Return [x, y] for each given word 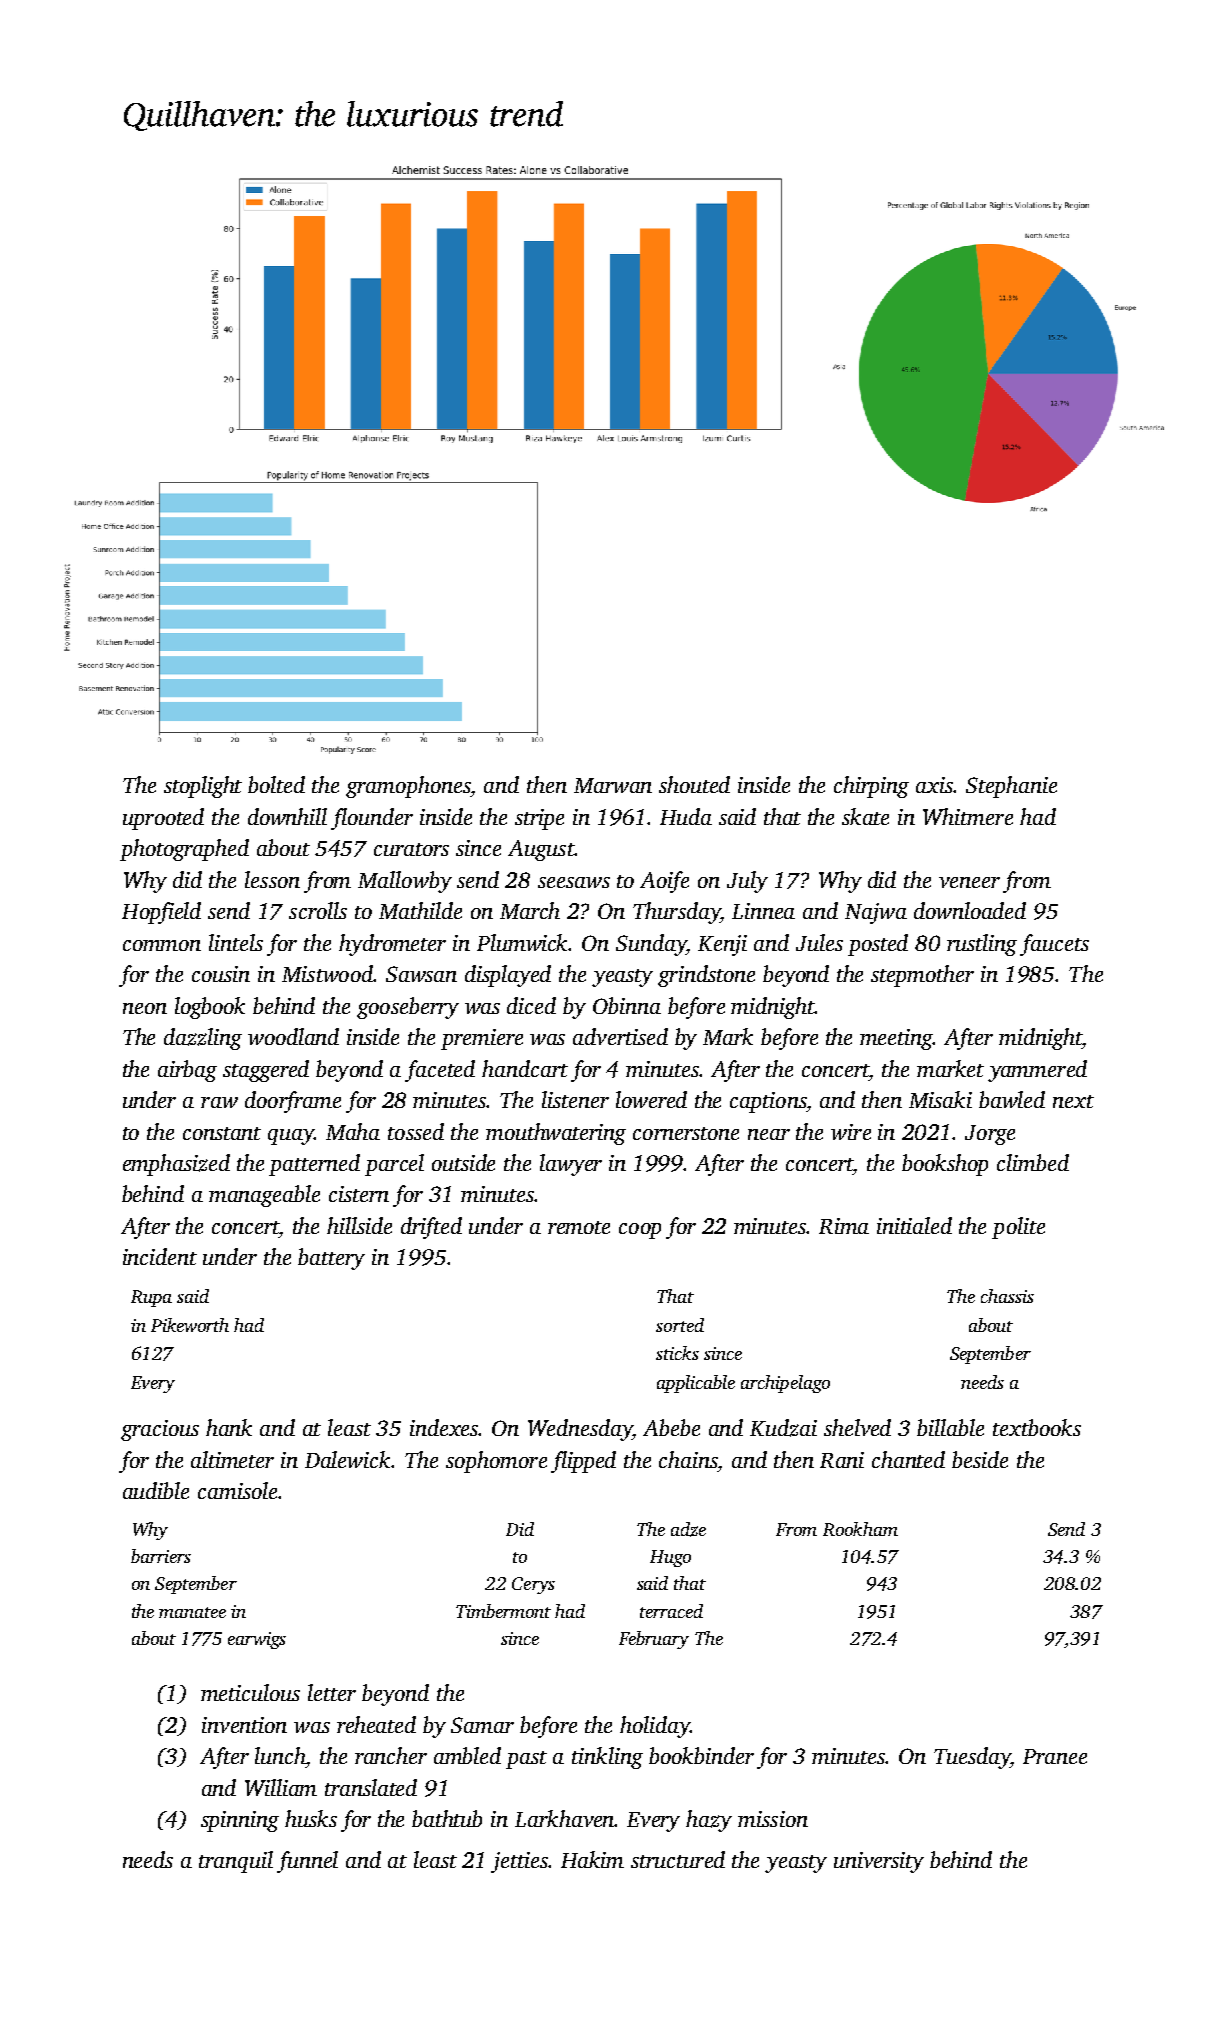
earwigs [257, 1640]
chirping [871, 787]
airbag [187, 1071]
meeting [896, 1039]
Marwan [613, 785]
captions [768, 1102]
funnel [307, 1862]
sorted [680, 1325]
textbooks [1037, 1427]
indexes [444, 1427]
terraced [671, 1611]
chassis [1007, 1296]
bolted [276, 784]
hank [229, 1427]
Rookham [860, 1529]
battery [331, 1259]
